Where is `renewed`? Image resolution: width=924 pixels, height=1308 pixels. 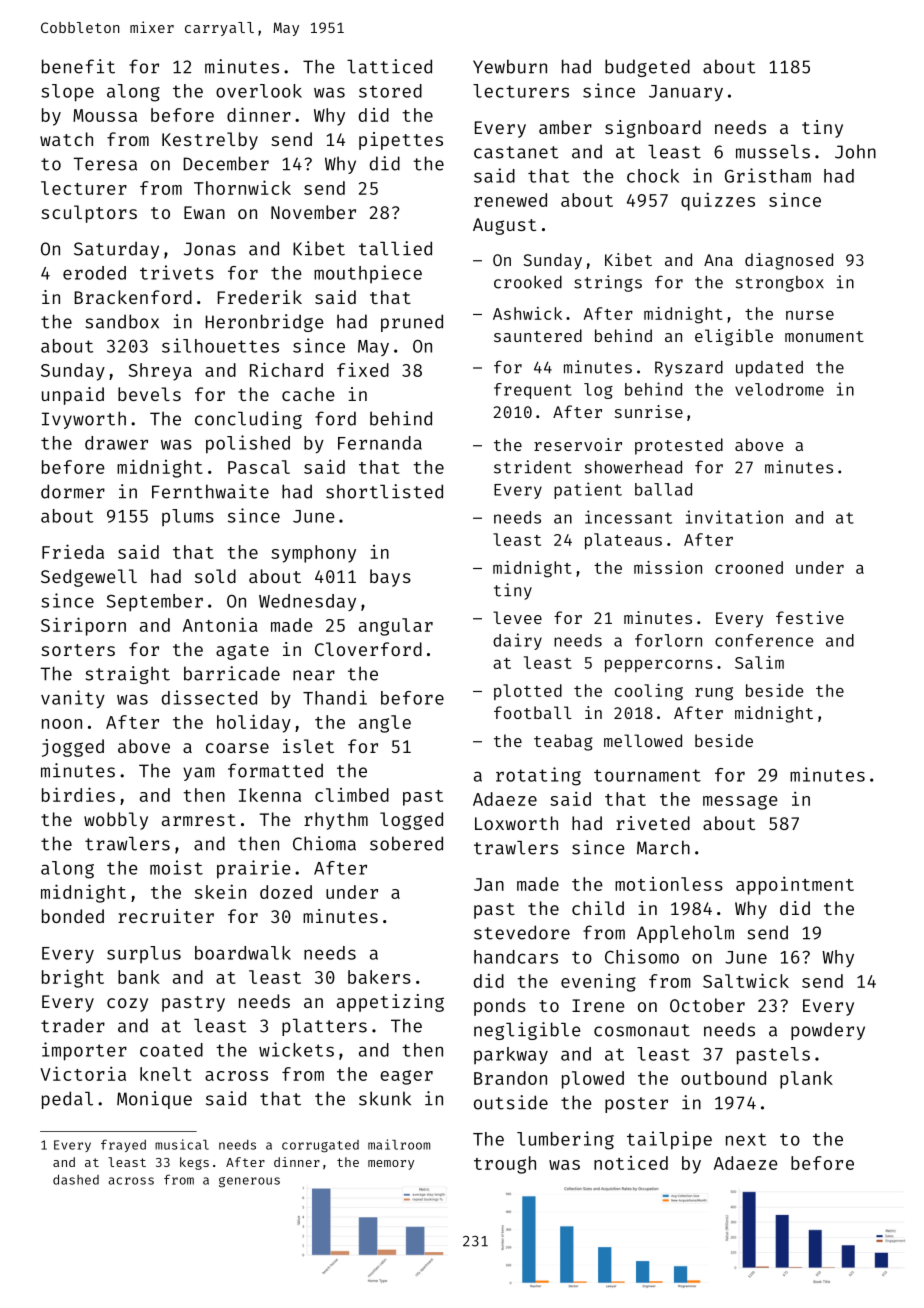
renewed is located at coordinates (510, 200).
